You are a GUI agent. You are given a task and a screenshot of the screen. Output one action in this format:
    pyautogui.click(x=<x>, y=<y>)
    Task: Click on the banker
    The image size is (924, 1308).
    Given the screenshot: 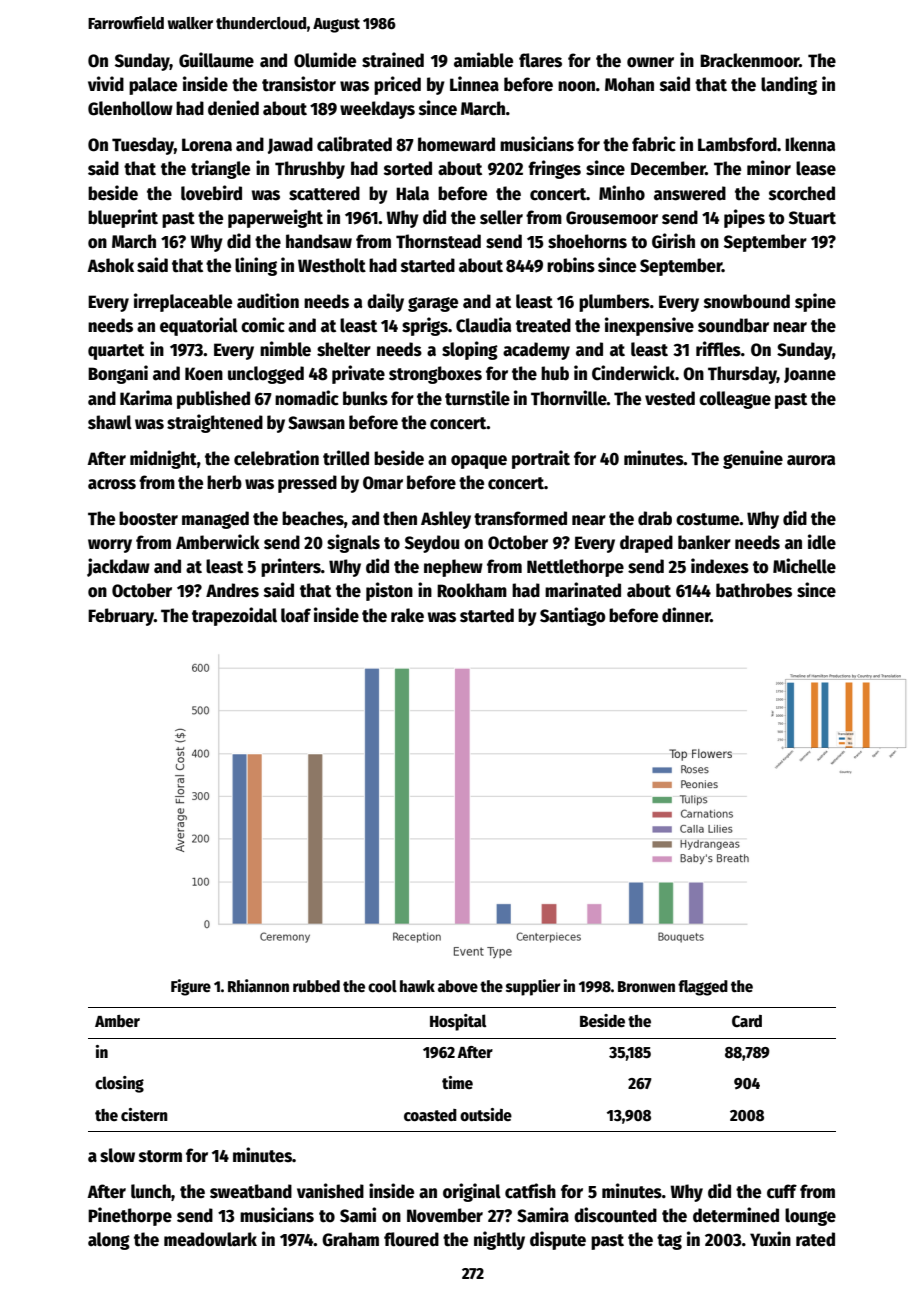 What is the action you would take?
    pyautogui.click(x=704, y=542)
